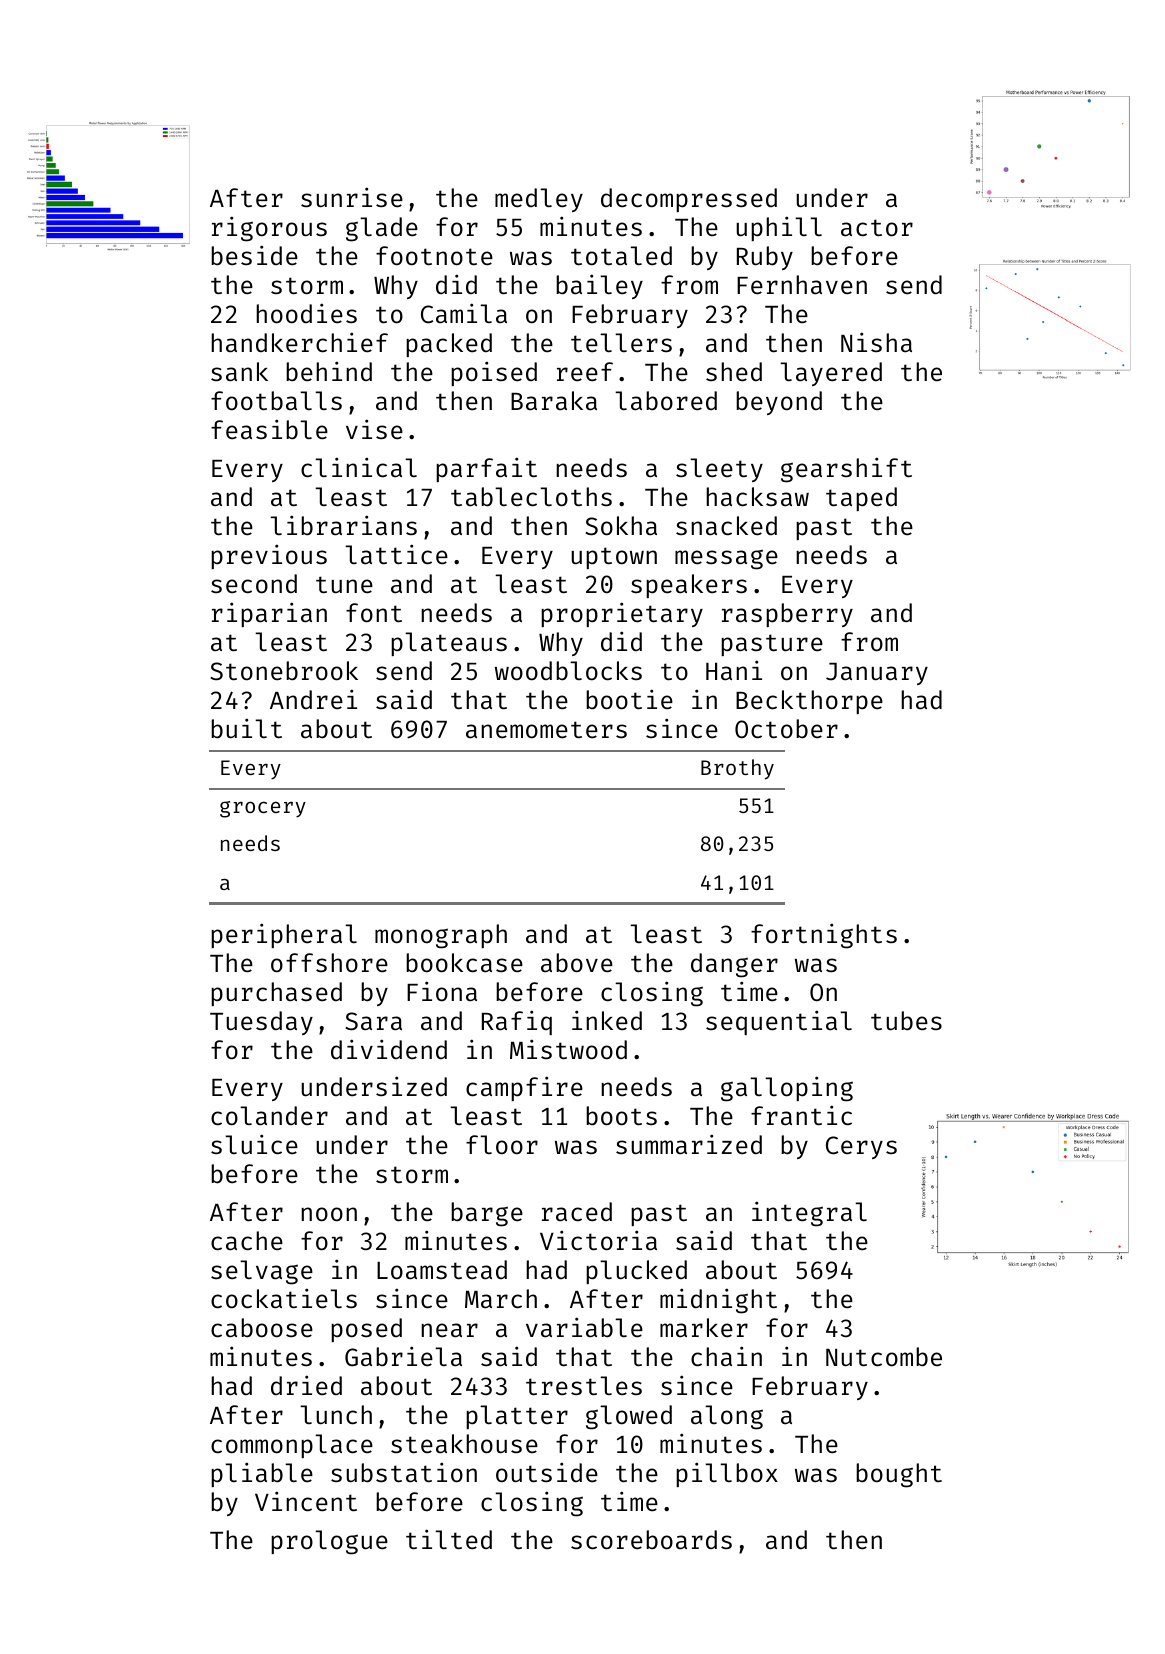 The height and width of the screenshot is (1654, 1165). What do you see at coordinates (352, 197) in the screenshot?
I see `sunrise` at bounding box center [352, 197].
